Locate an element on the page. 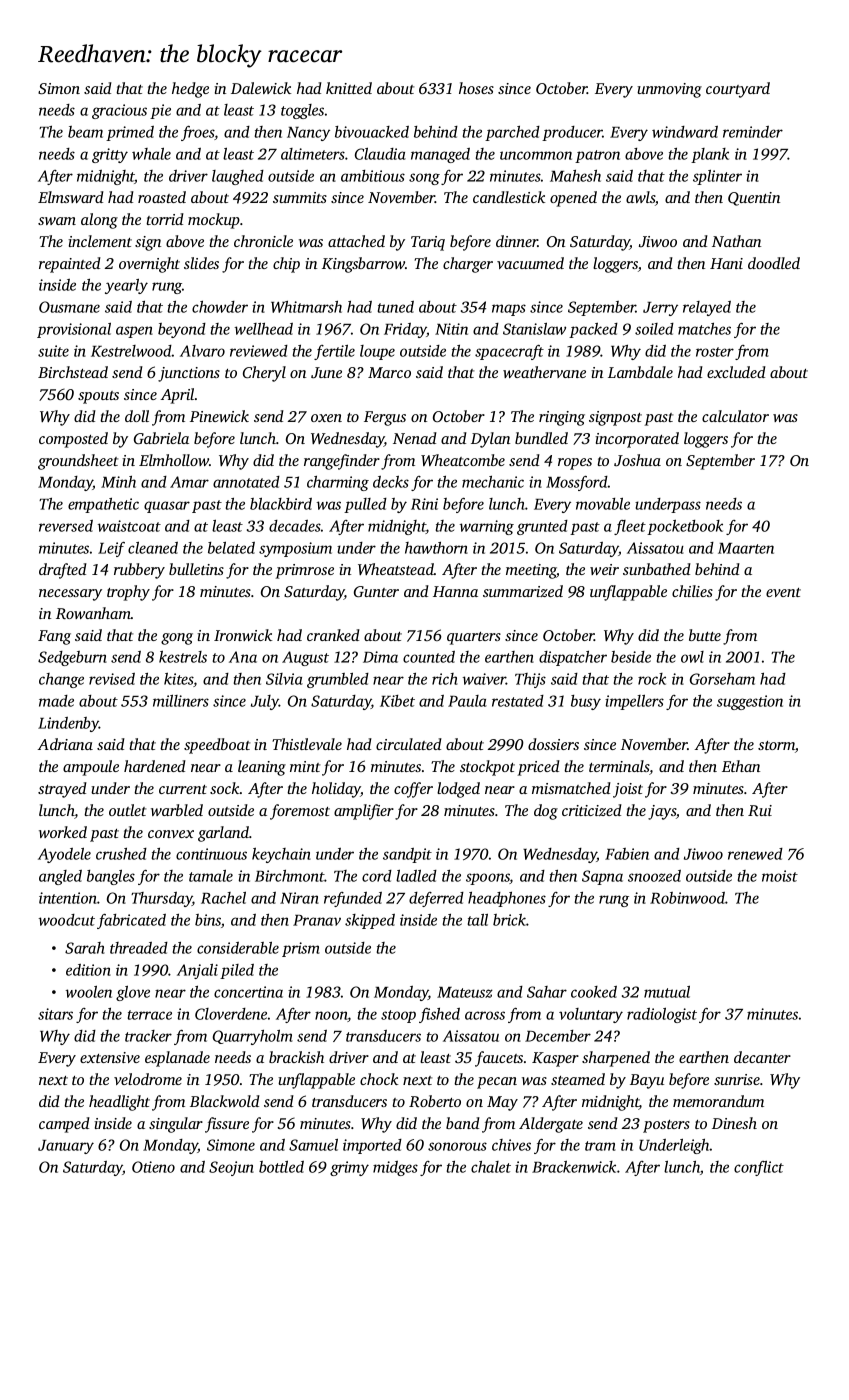  woolen is located at coordinates (88, 992).
